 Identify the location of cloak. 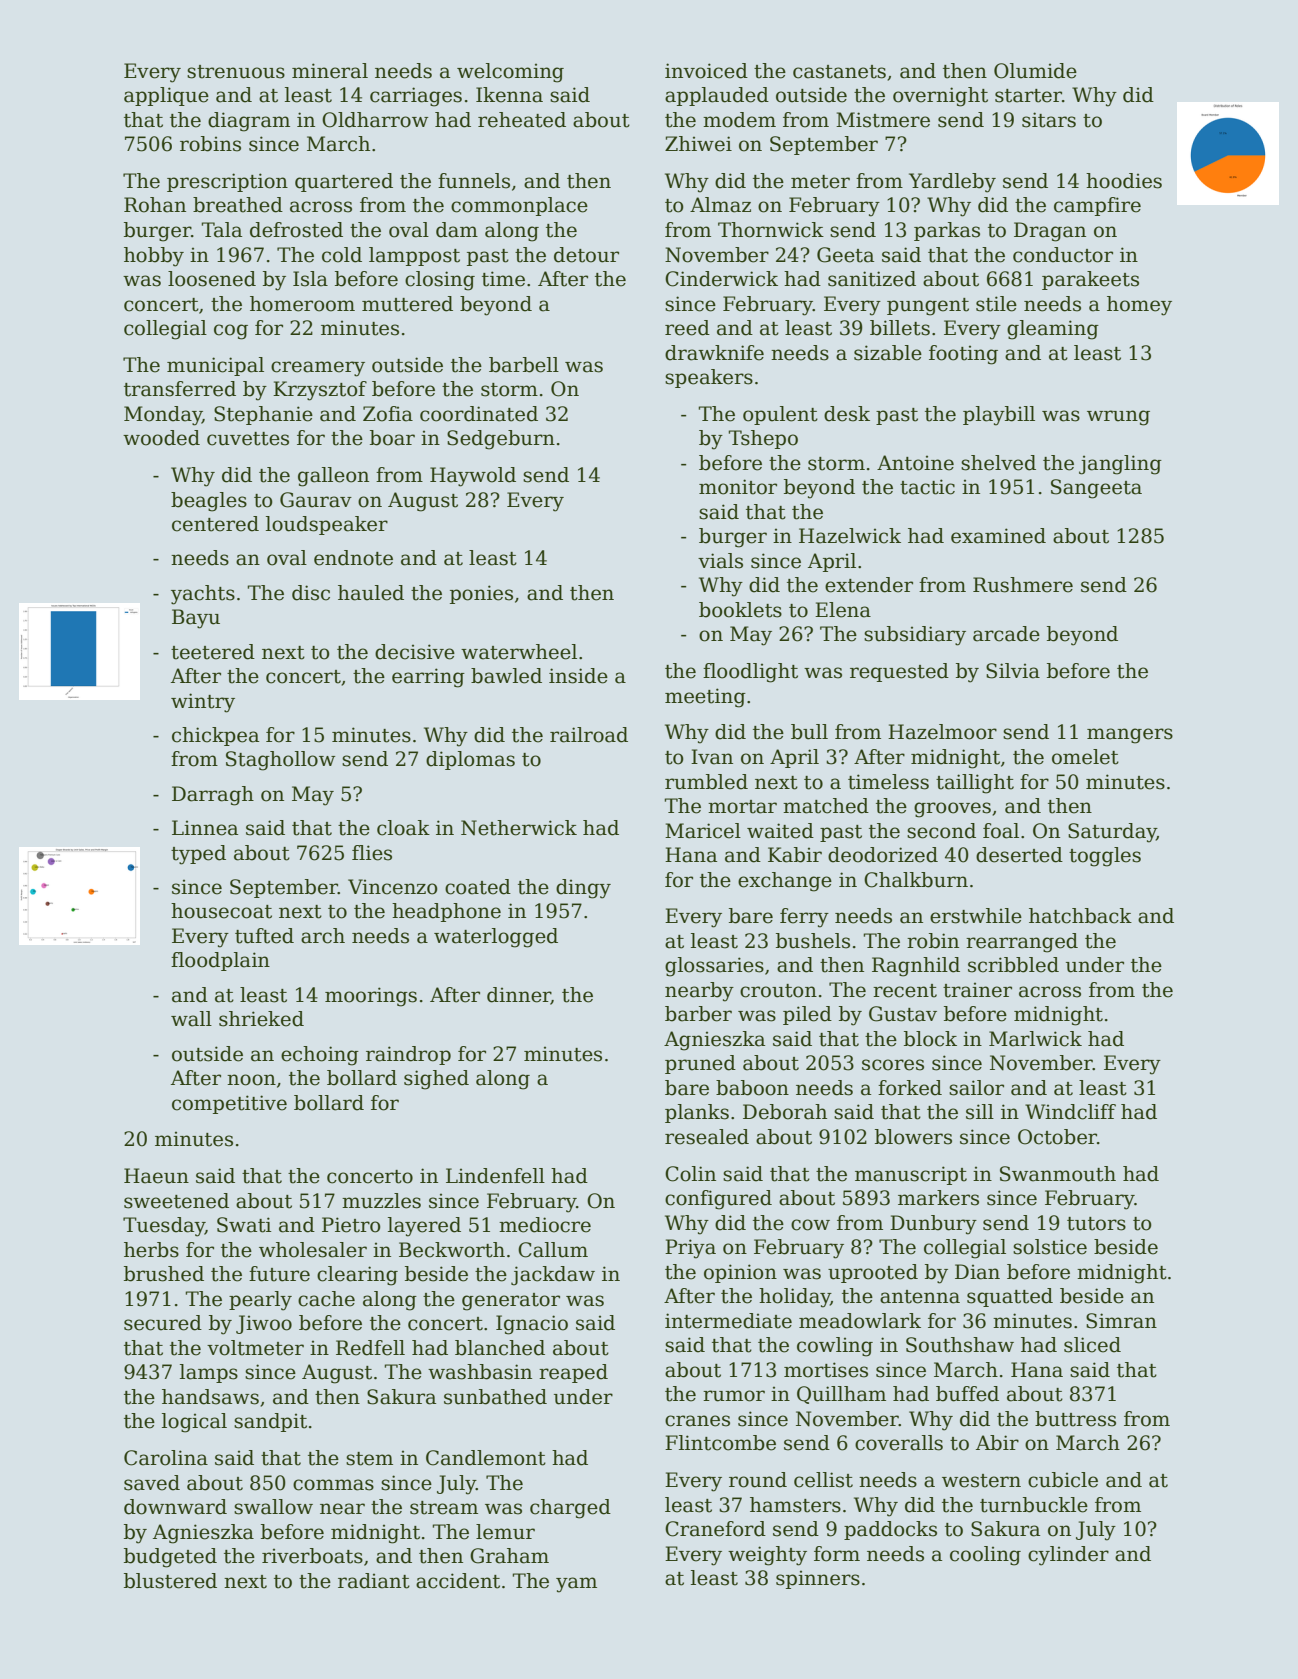
(403, 828).
